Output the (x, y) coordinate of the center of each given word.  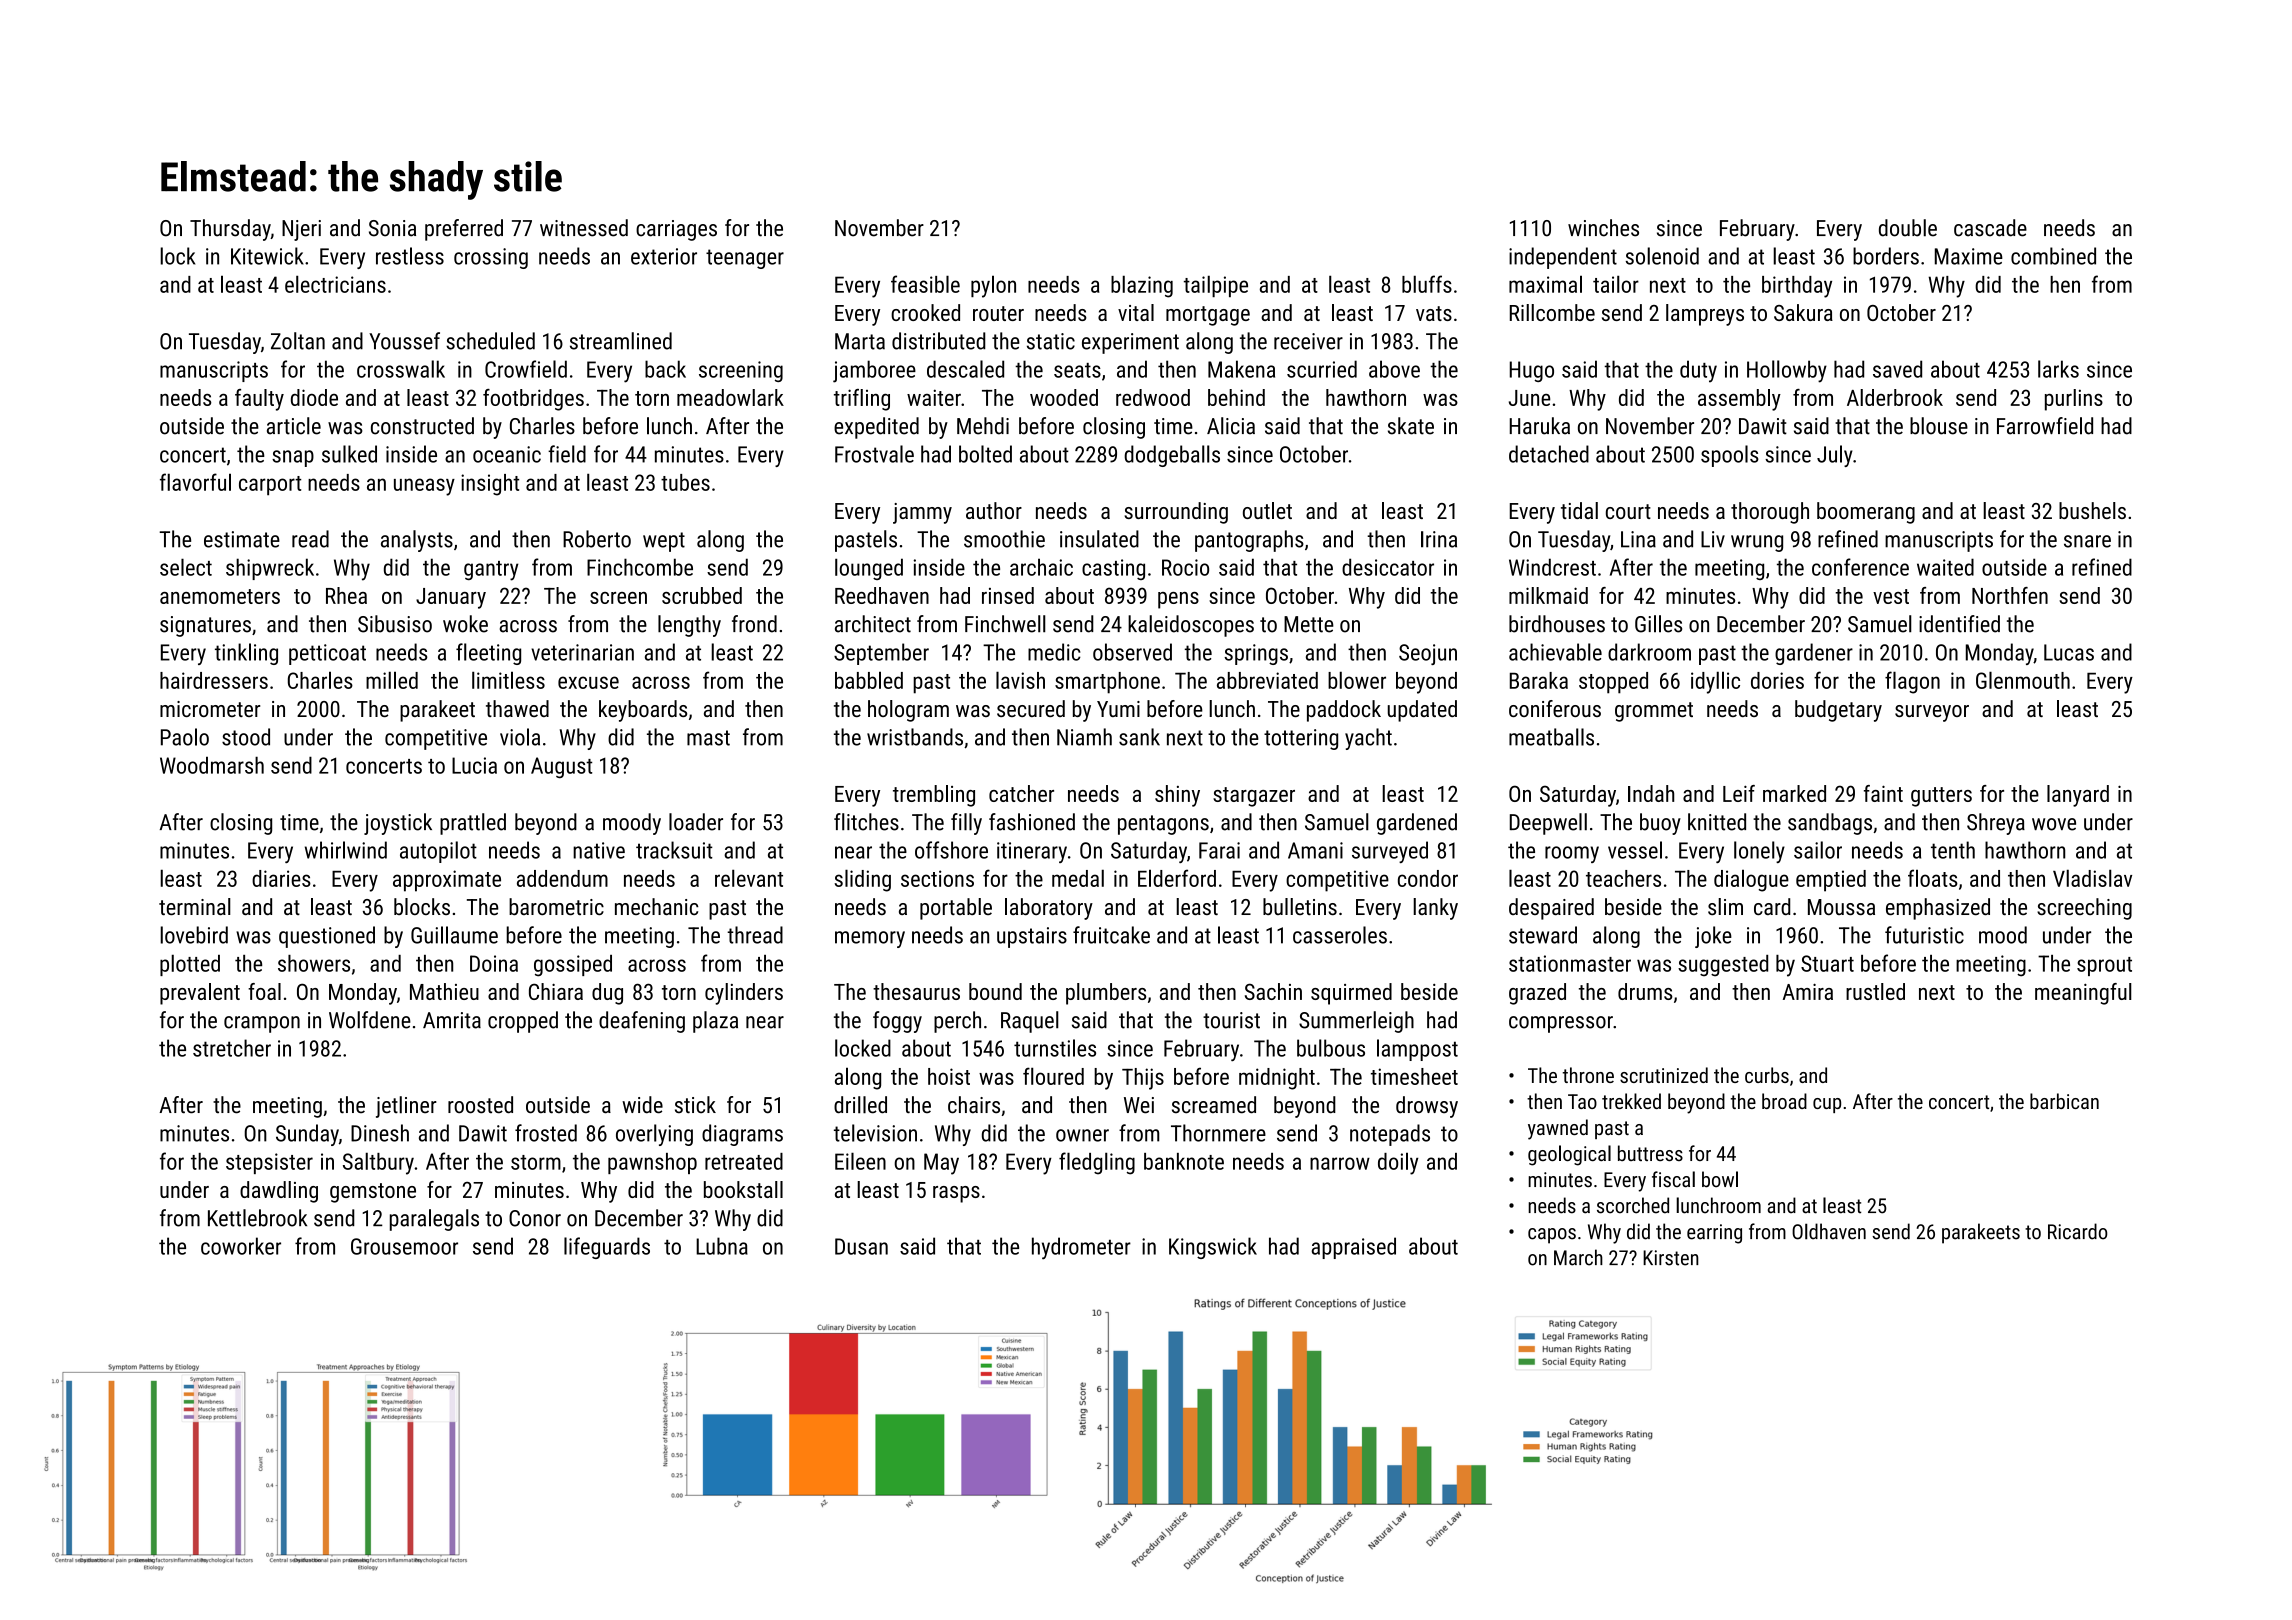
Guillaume (454, 935)
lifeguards (607, 1248)
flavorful (195, 482)
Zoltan (298, 341)
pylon (993, 286)
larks (2058, 369)
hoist (949, 1076)
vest (1891, 596)
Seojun (1428, 654)
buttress (1650, 1153)
